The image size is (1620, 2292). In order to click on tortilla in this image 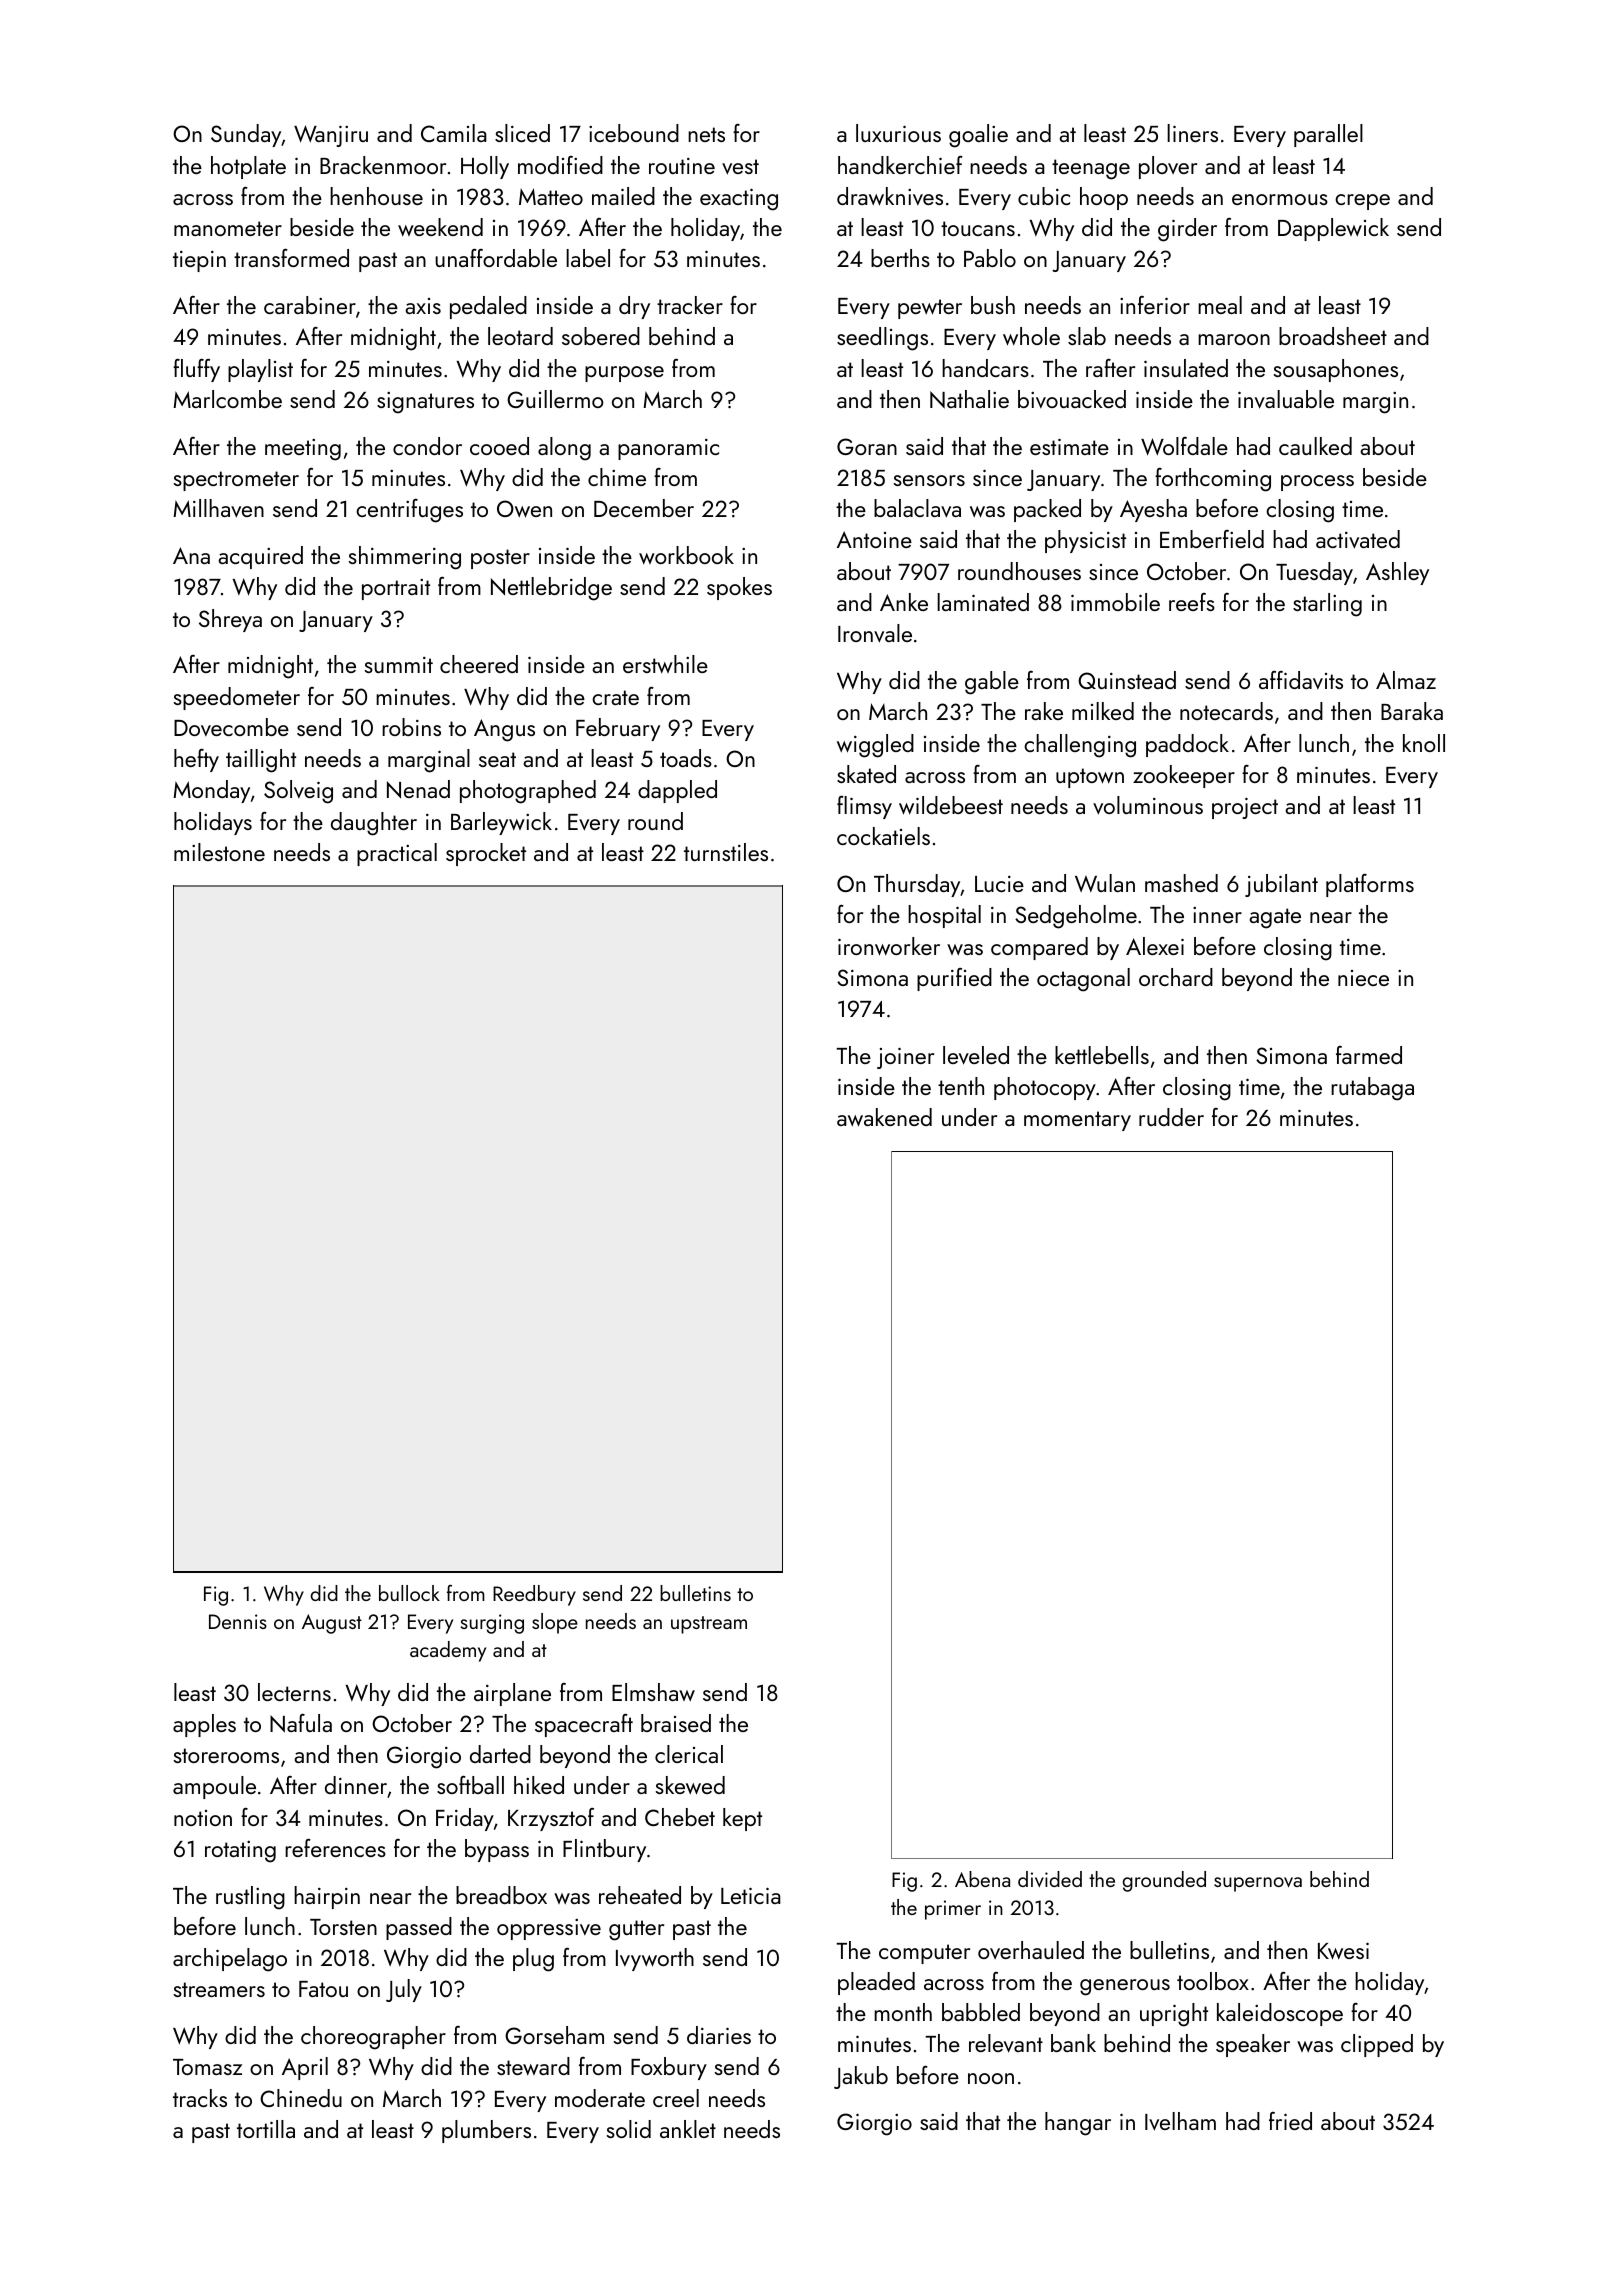, I will do `click(266, 2129)`.
